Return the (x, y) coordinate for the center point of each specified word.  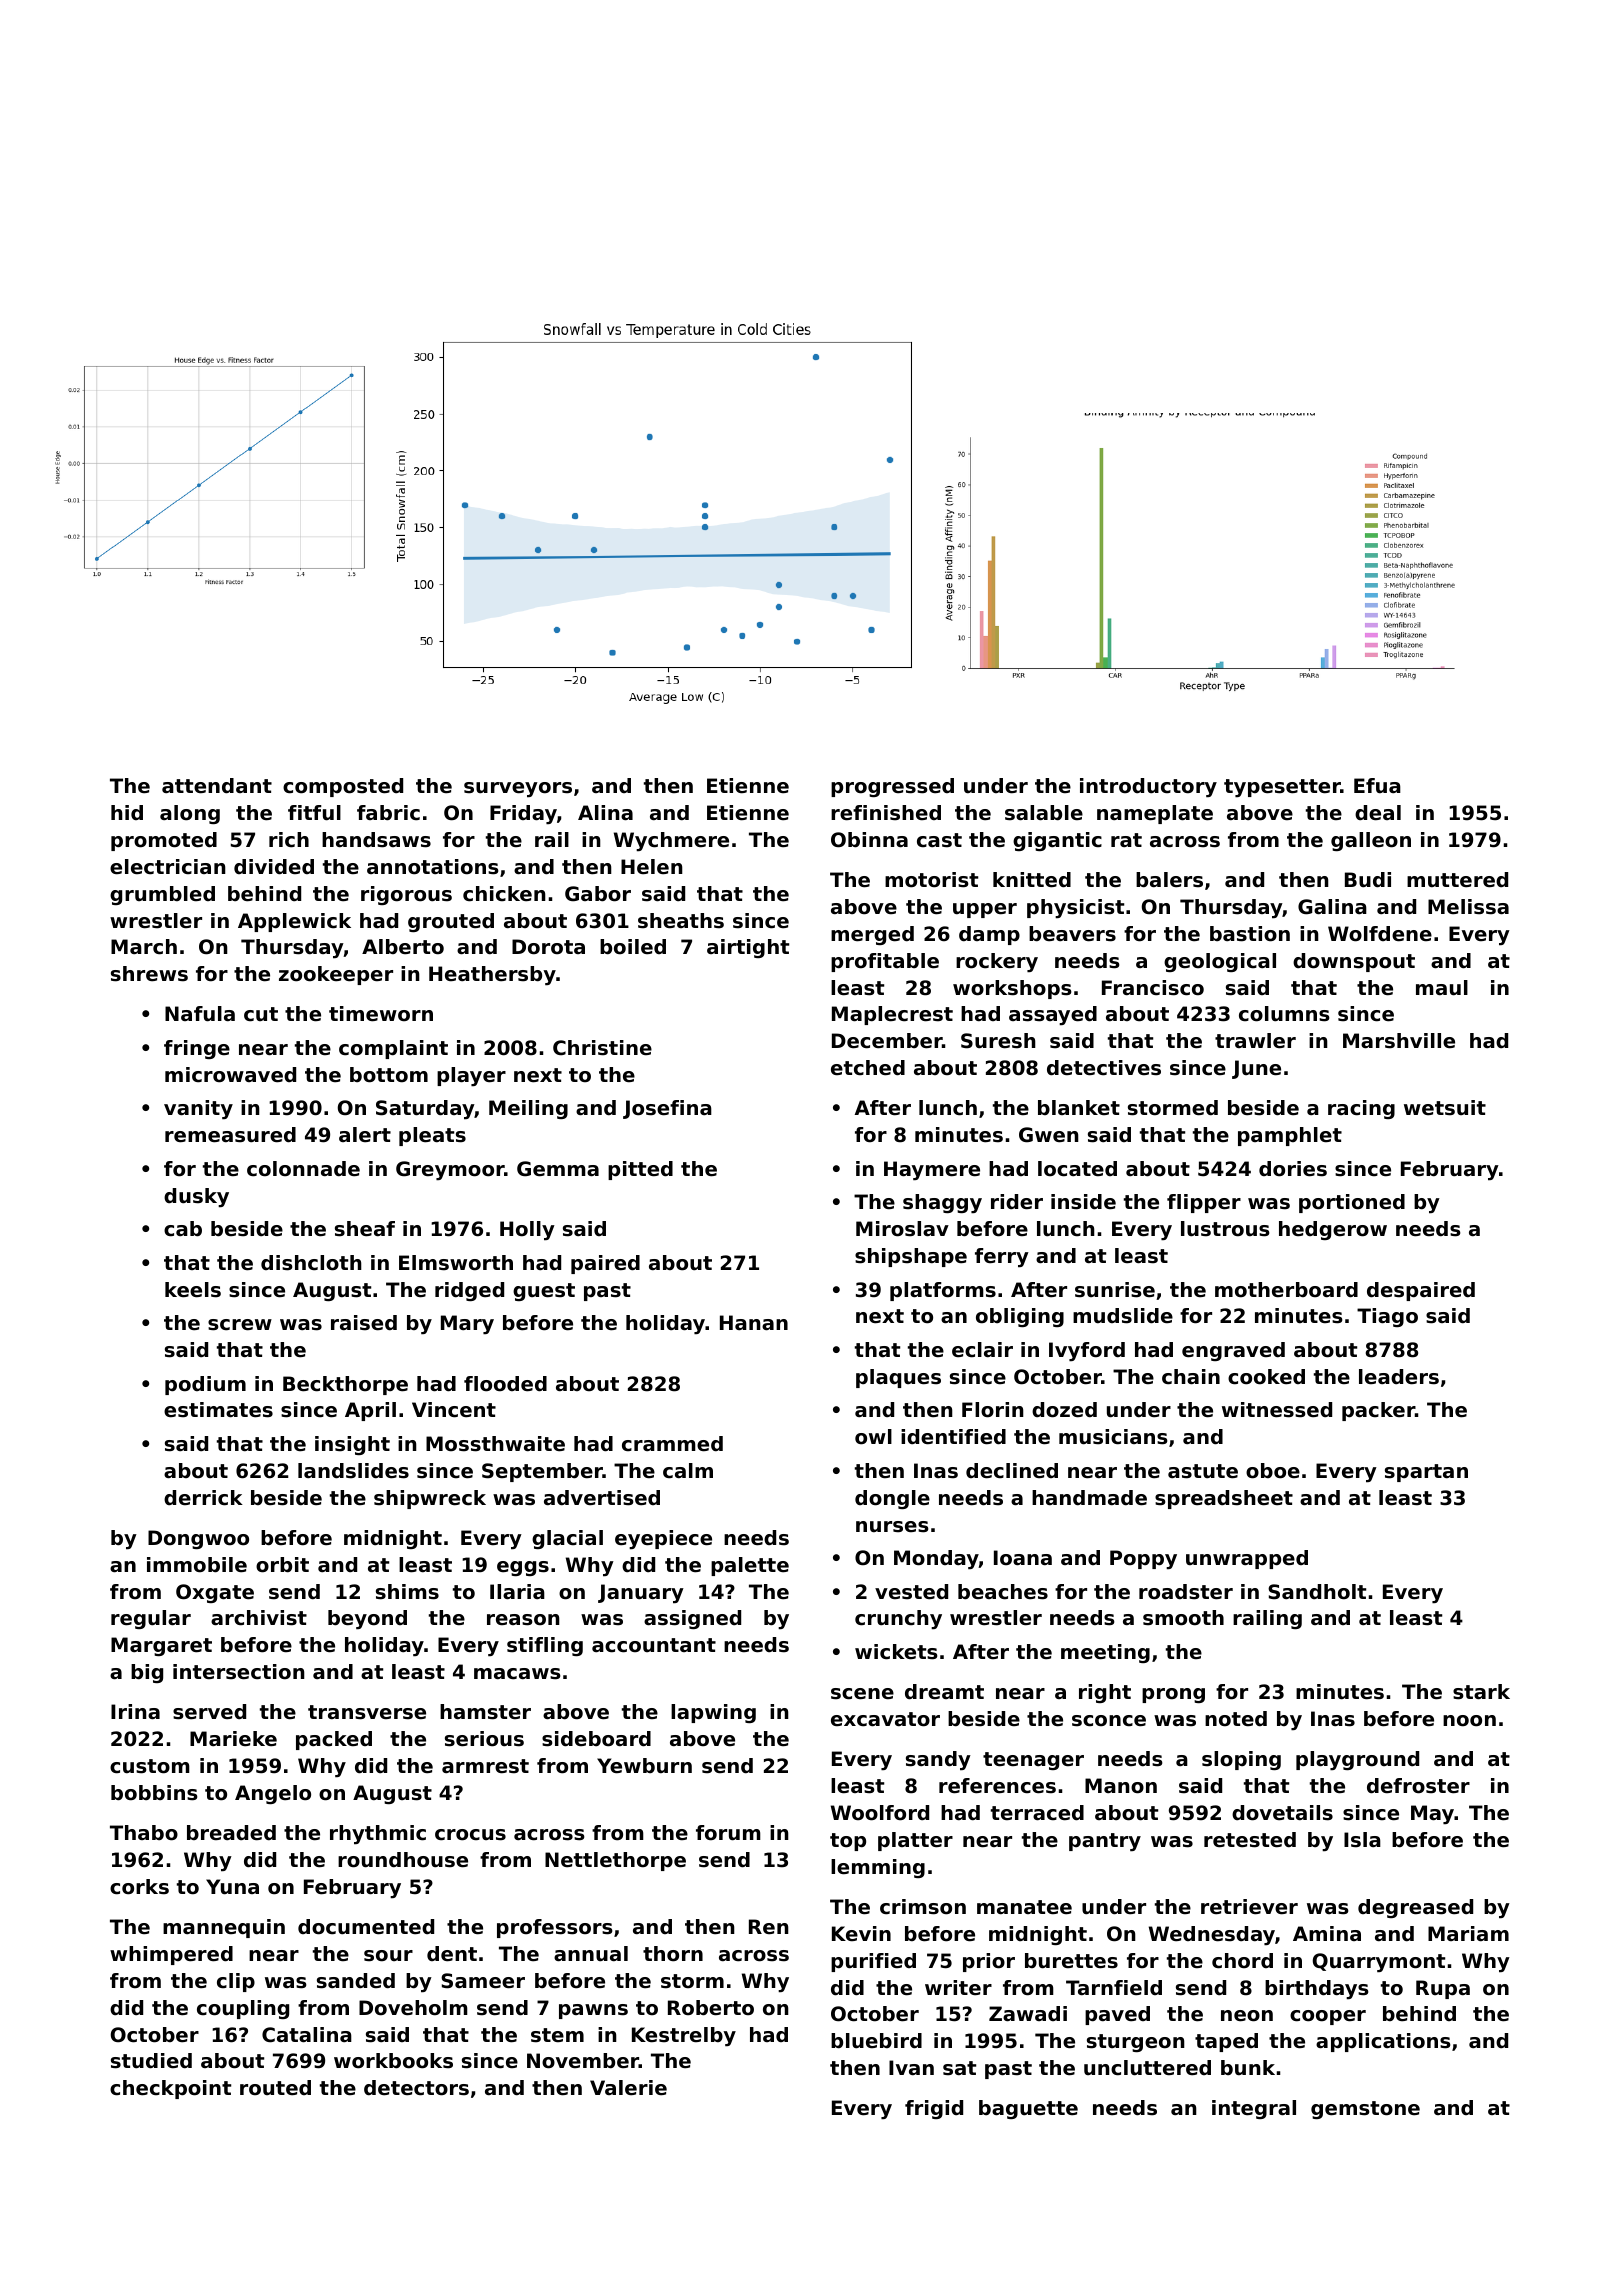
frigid (934, 2109)
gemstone (1365, 2110)
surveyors (518, 790)
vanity (198, 1110)
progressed (892, 787)
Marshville (1399, 1041)
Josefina (667, 1109)
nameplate (1155, 814)
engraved (1233, 1351)
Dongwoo (198, 1539)
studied (151, 2061)
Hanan (754, 1323)
